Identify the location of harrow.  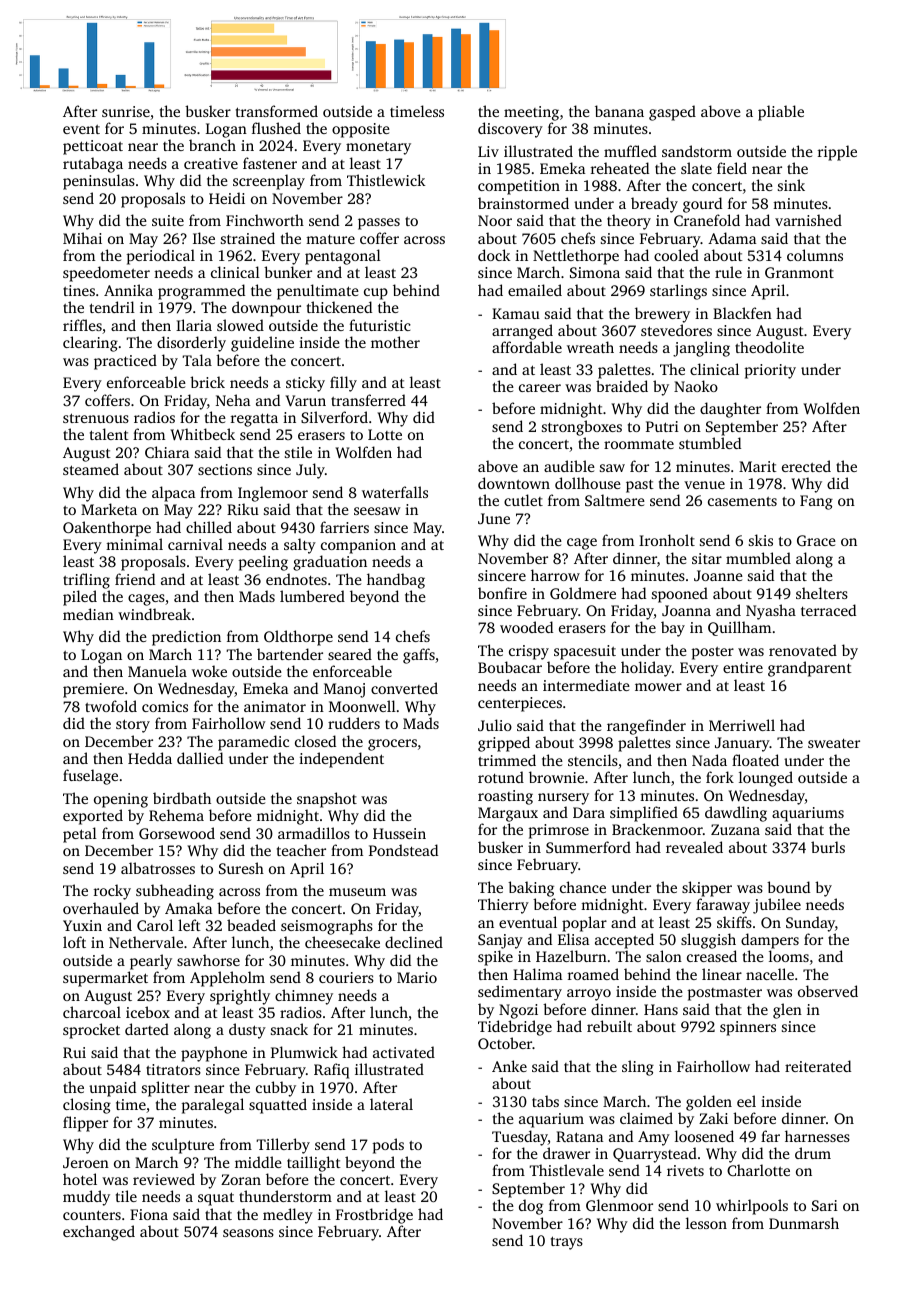
(555, 575).
